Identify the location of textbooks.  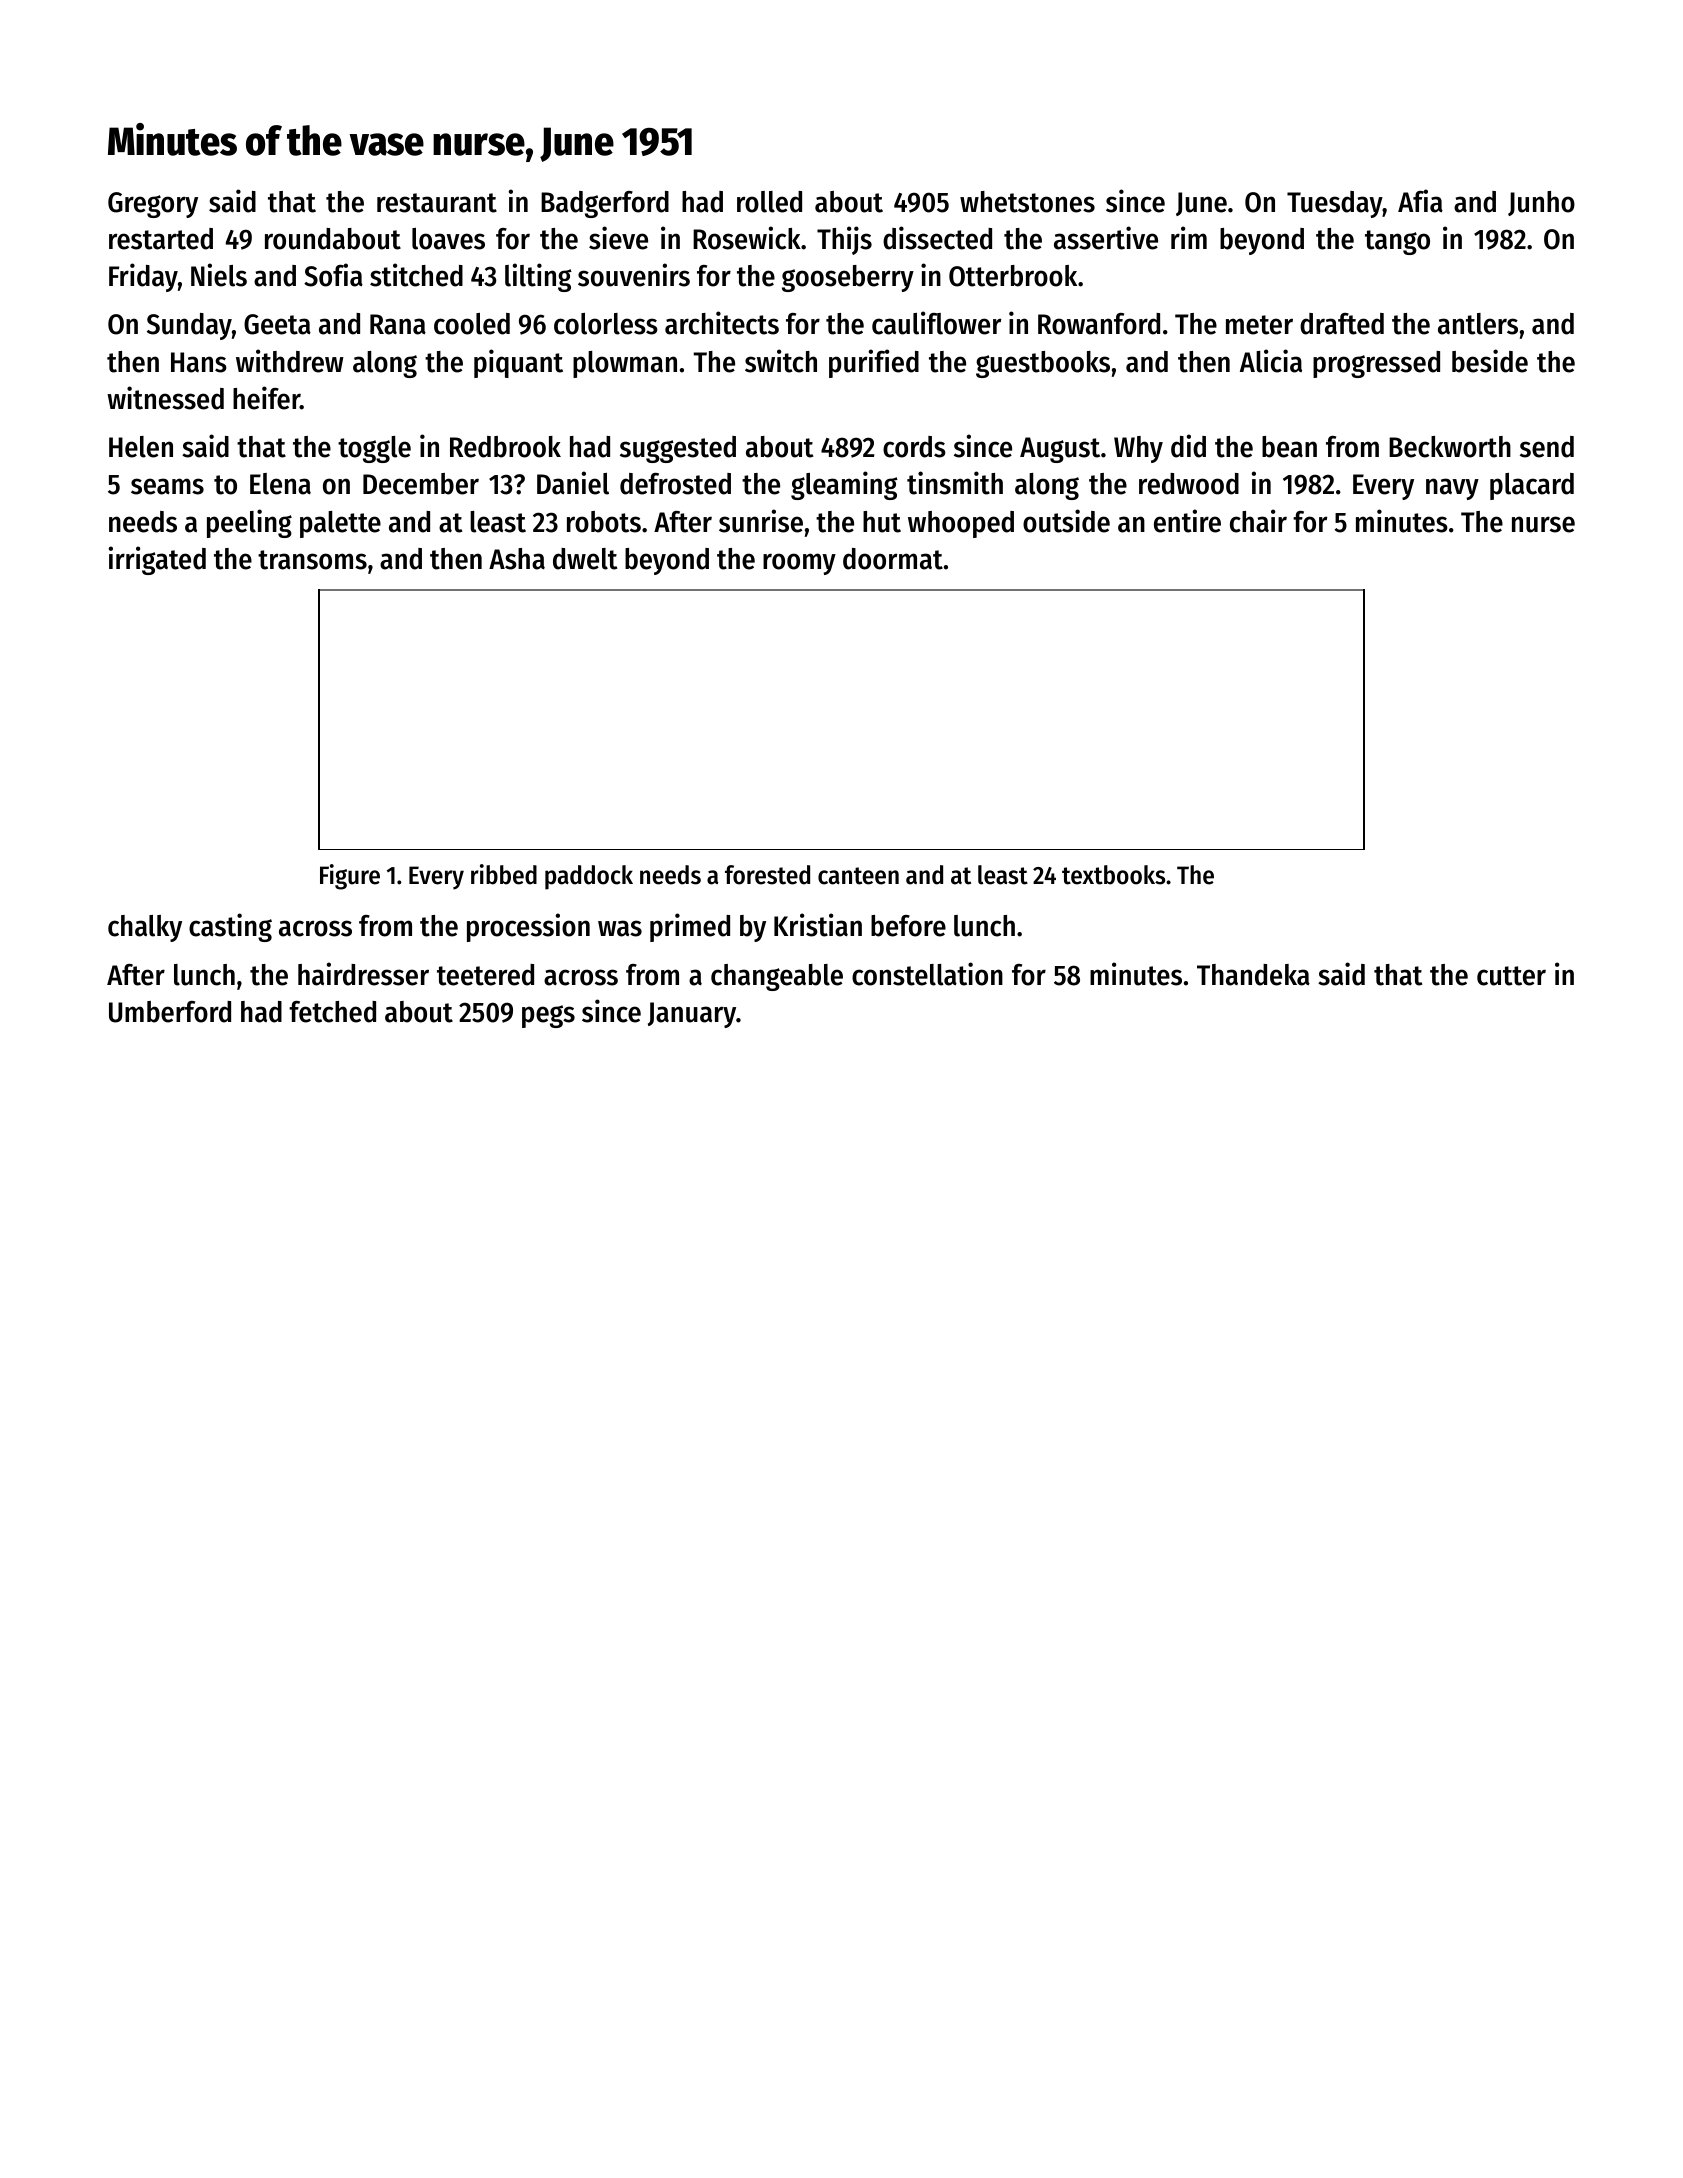
(1113, 875).
